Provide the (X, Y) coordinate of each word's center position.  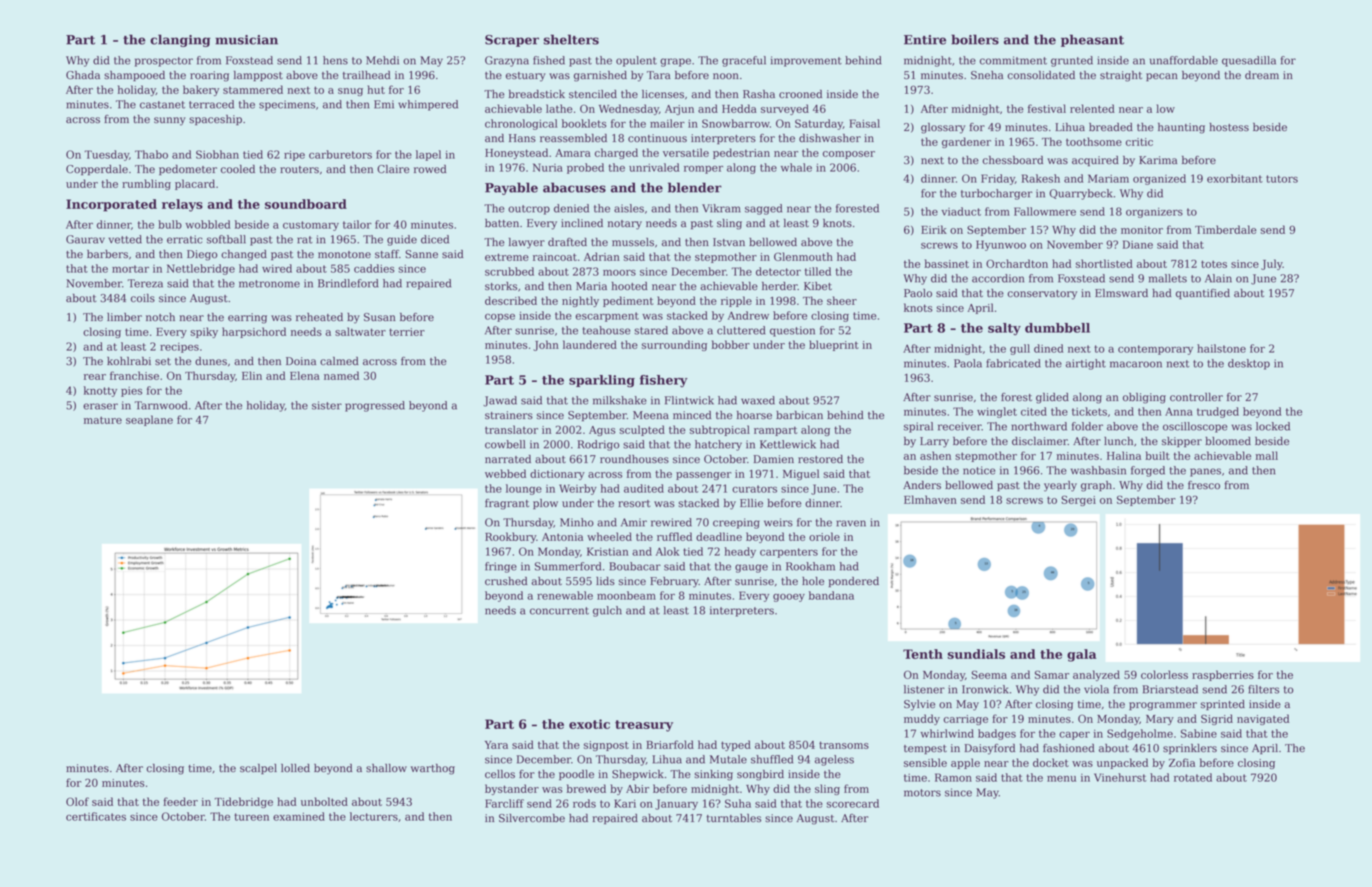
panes (1205, 472)
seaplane (149, 420)
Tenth (923, 654)
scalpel (258, 769)
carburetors (340, 154)
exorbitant (1235, 178)
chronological (521, 124)
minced (692, 415)
